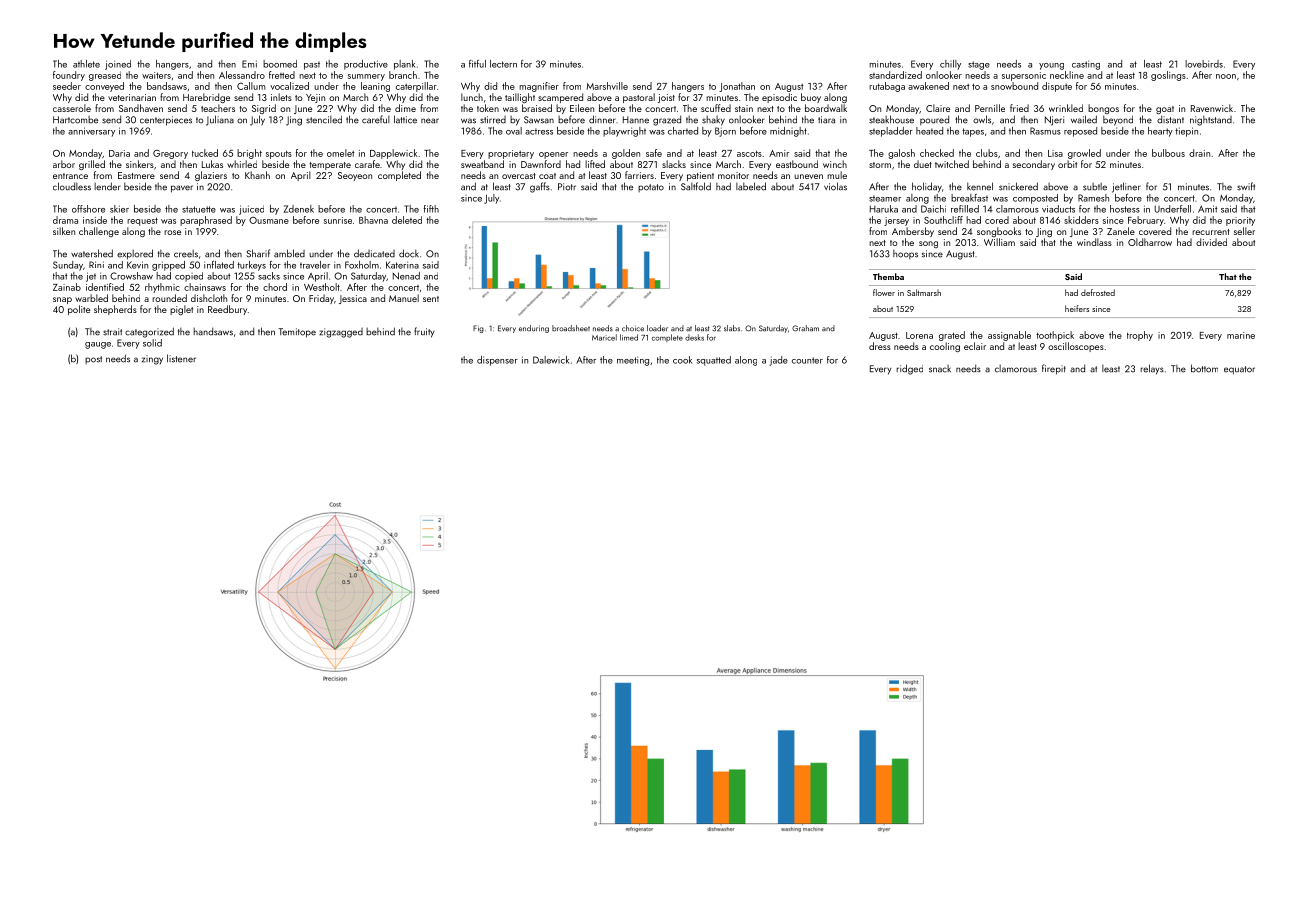 Image resolution: width=1308 pixels, height=924 pixels. Describe the element at coordinates (539, 87) in the screenshot. I see `magnifier` at that location.
